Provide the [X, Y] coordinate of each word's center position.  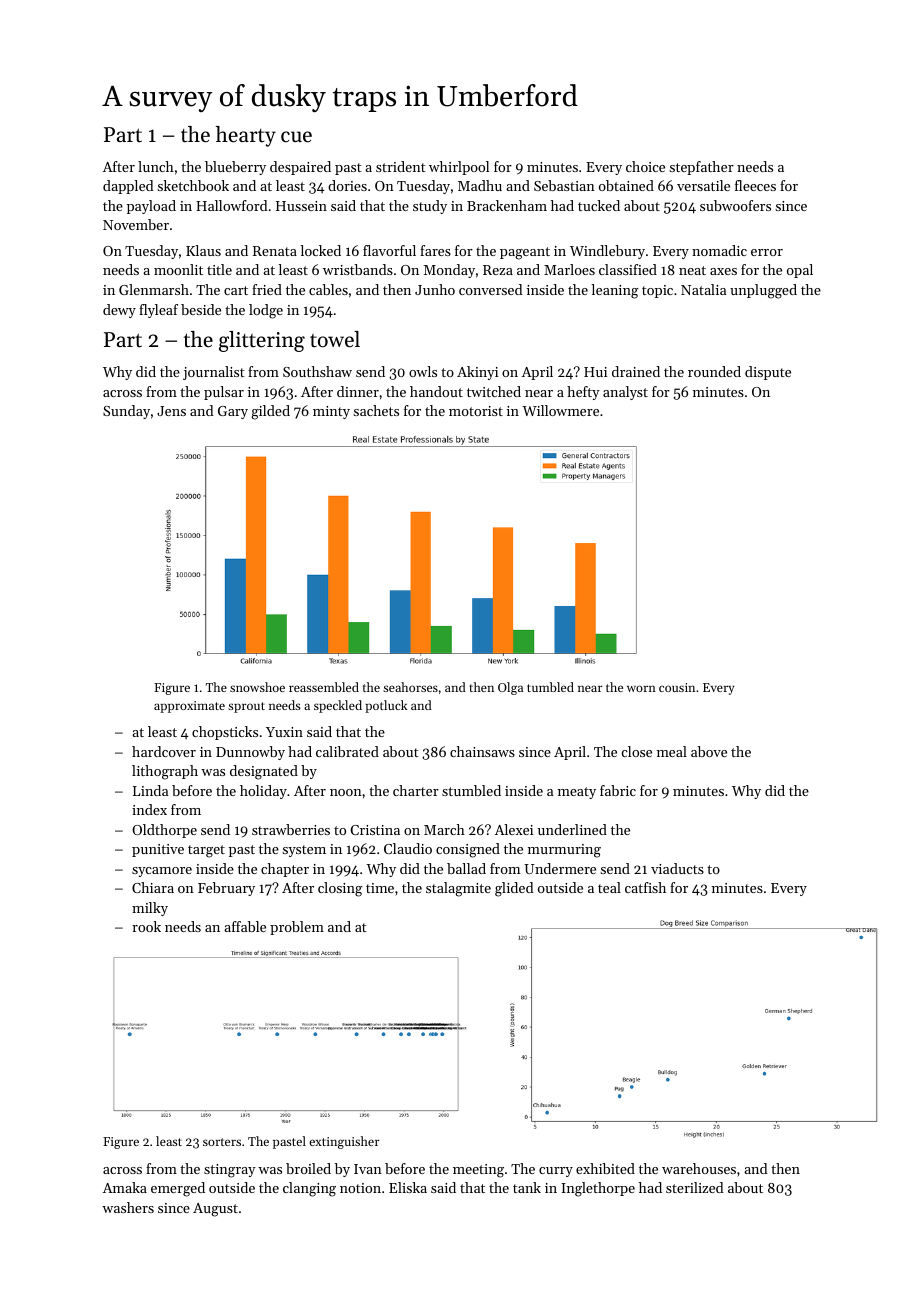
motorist [476, 411]
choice [645, 166]
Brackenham [507, 205]
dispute [768, 373]
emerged [178, 1189]
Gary [233, 412]
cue [296, 137]
